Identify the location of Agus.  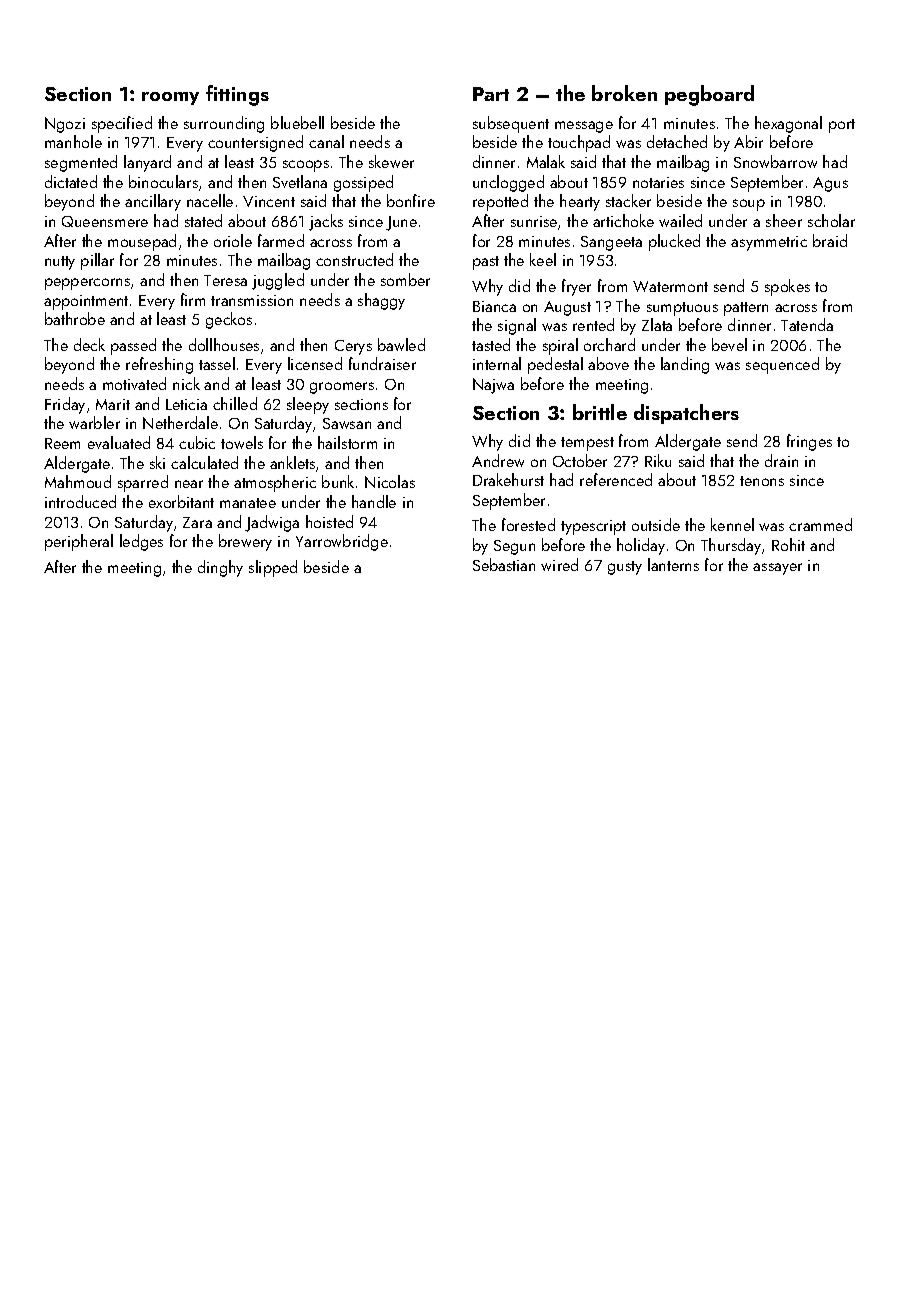
(830, 184).
